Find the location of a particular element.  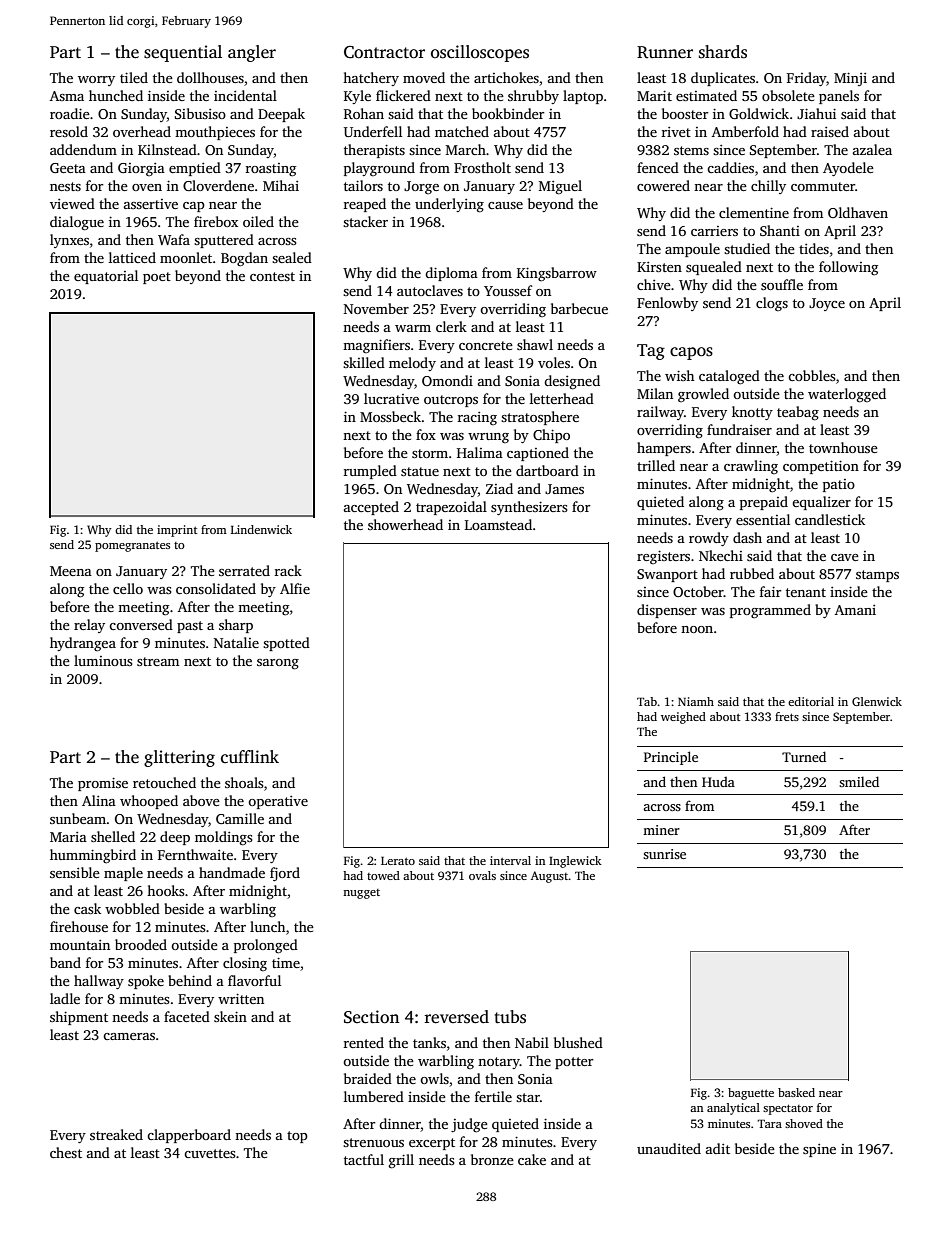

shards is located at coordinates (723, 52).
